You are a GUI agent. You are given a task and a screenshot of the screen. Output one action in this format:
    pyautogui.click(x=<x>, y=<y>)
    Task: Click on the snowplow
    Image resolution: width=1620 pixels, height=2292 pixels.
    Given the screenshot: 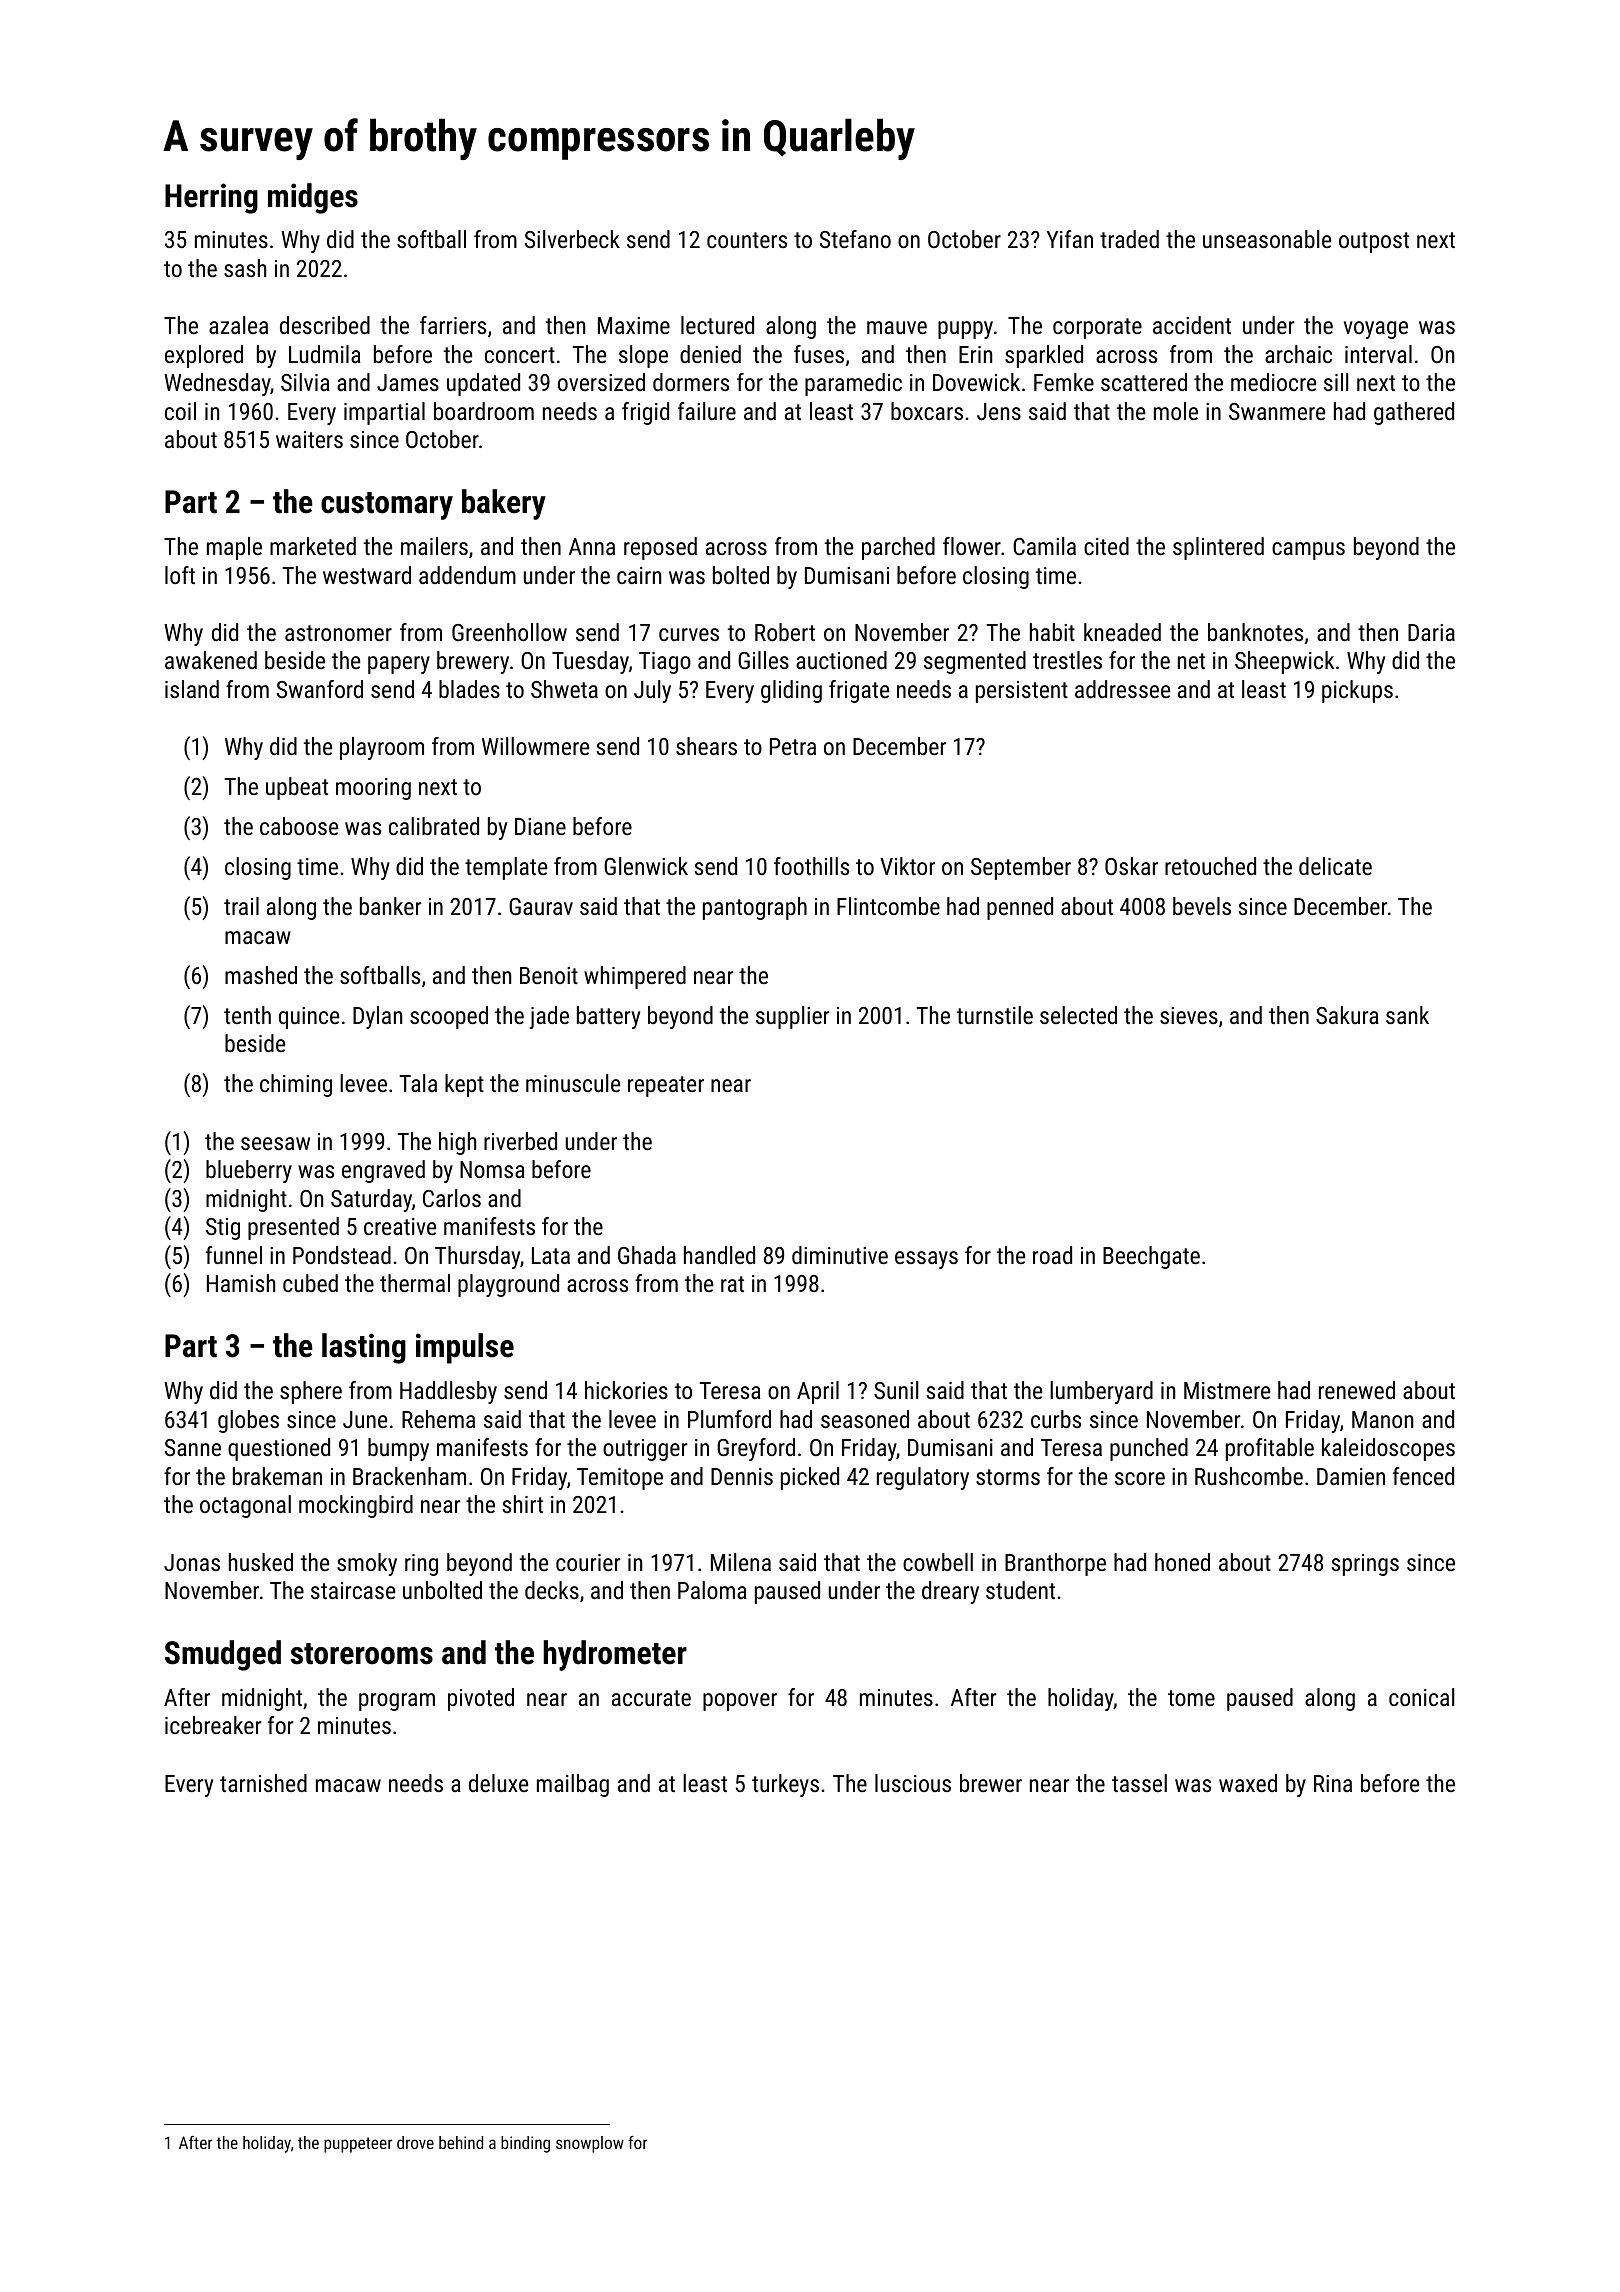 What is the action you would take?
    pyautogui.click(x=590, y=2144)
